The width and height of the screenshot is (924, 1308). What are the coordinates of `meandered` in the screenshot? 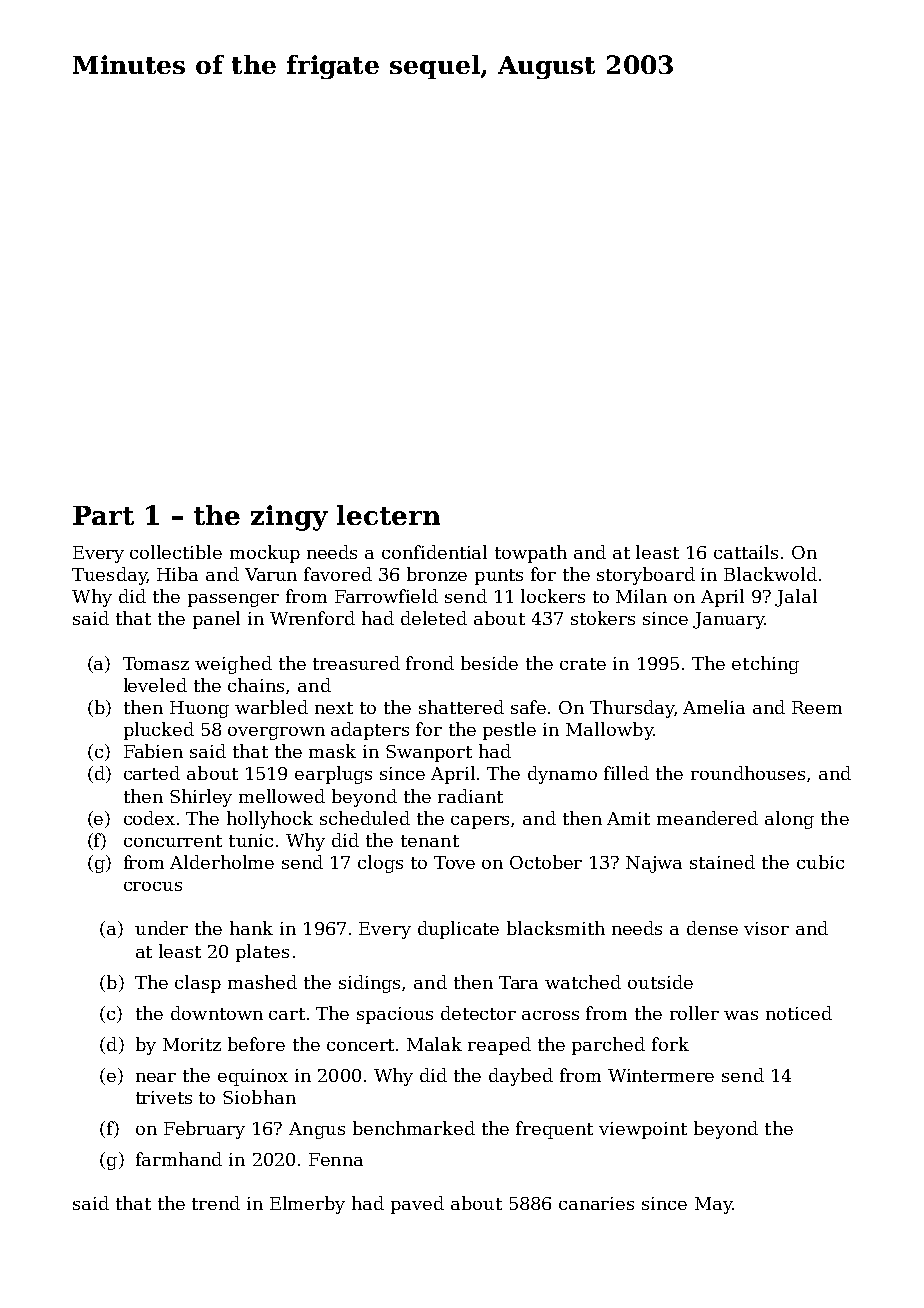 It's located at (707, 818).
